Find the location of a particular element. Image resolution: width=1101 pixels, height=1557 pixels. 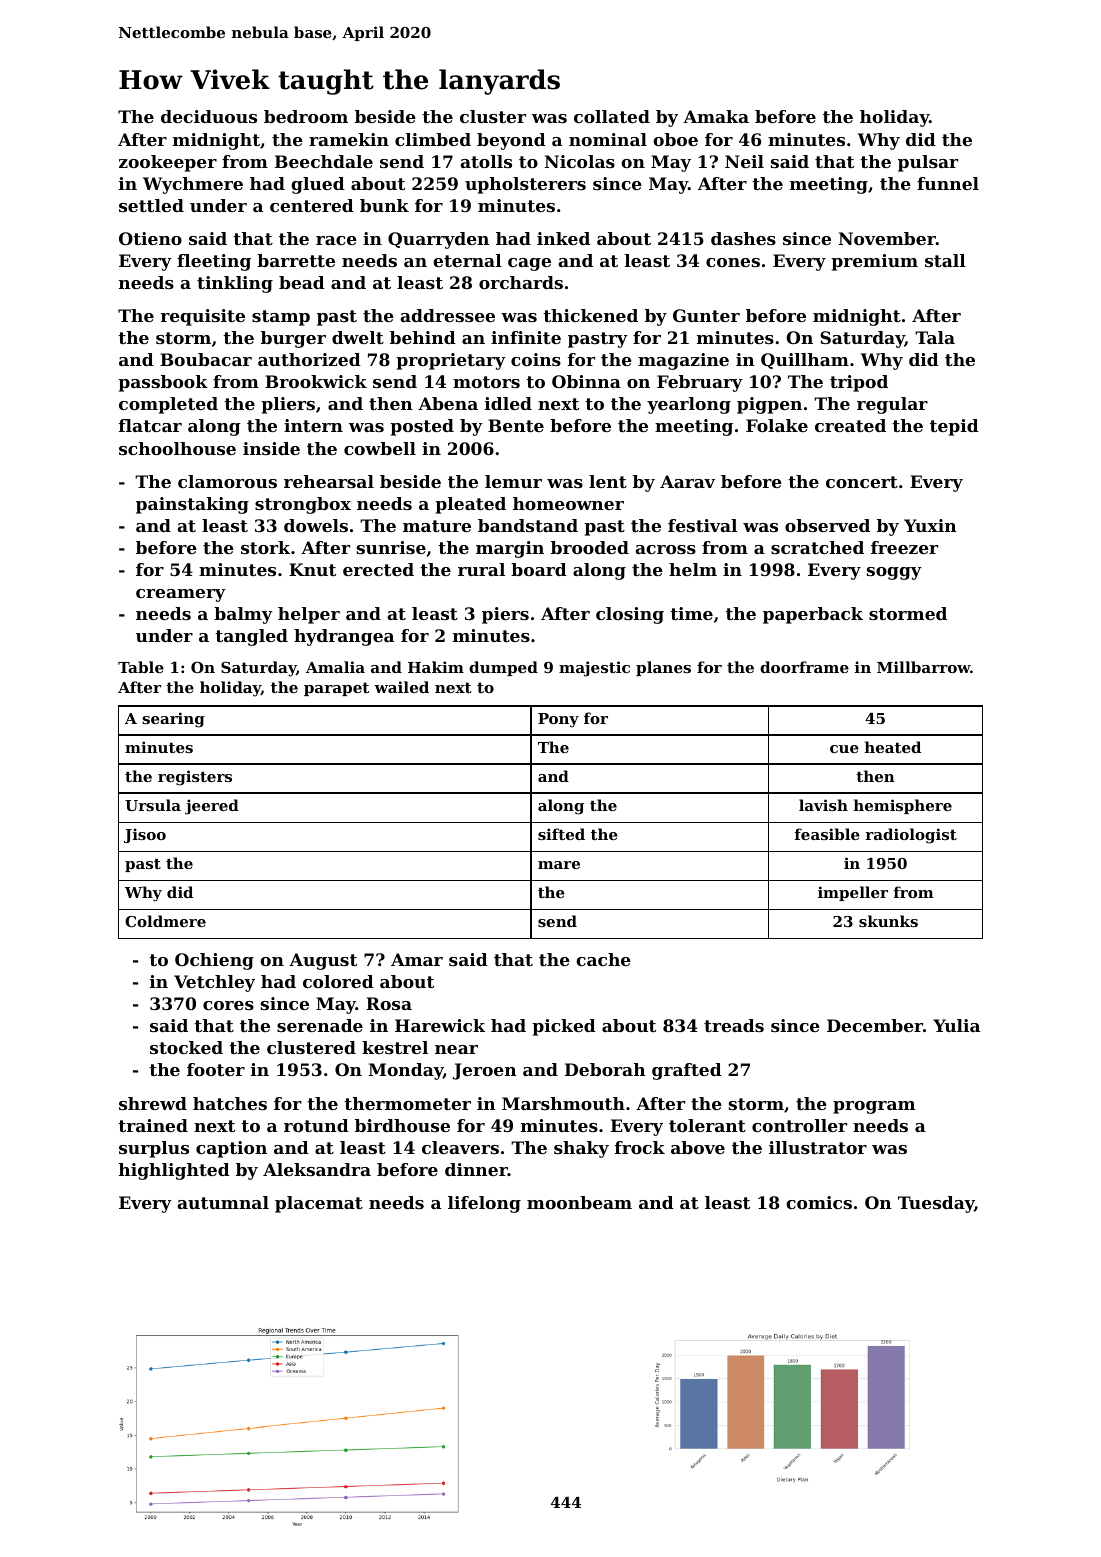

Wychmere is located at coordinates (193, 185).
